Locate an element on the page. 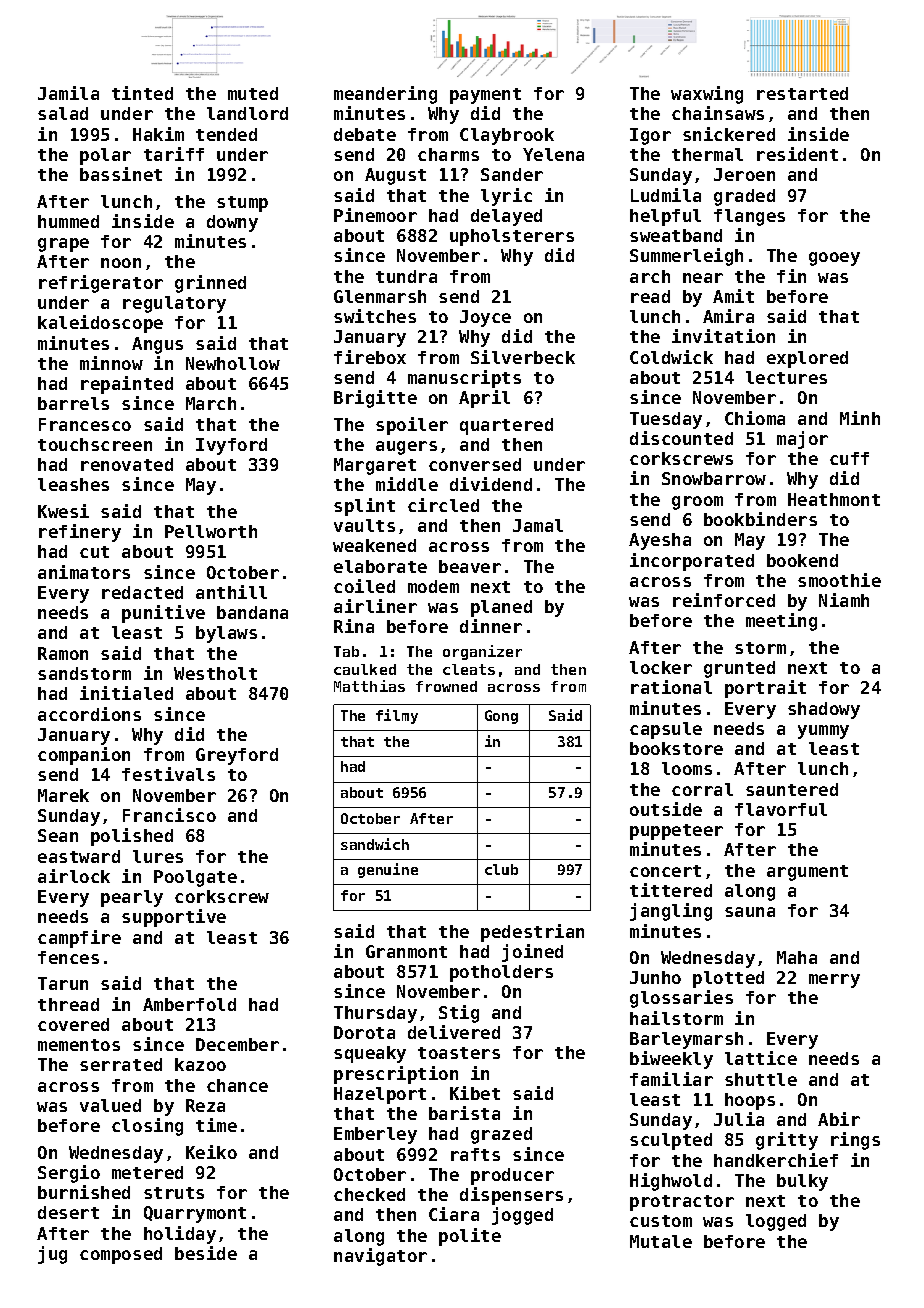 The height and width of the image is (1308, 924). Matthias is located at coordinates (369, 686).
